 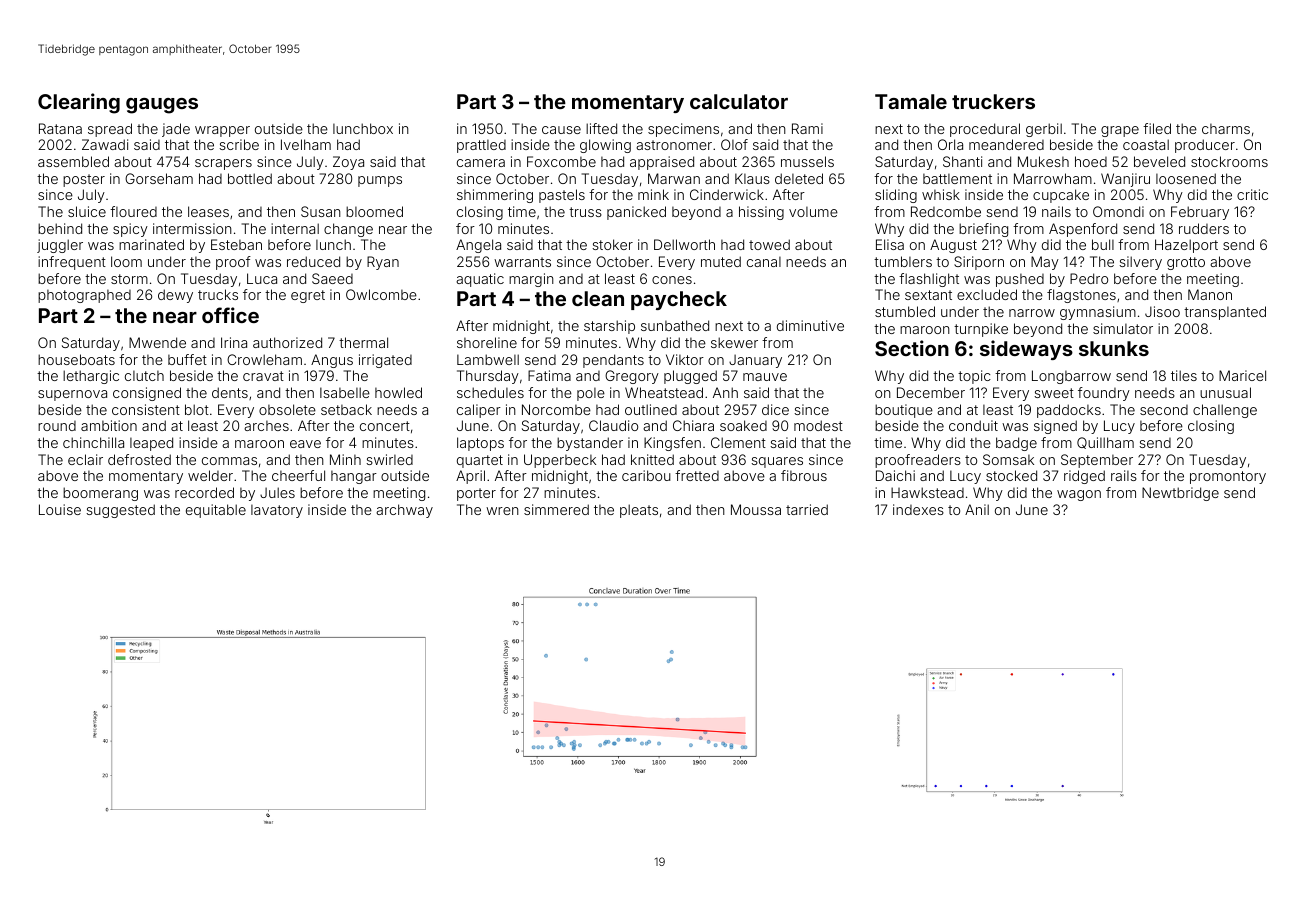 What do you see at coordinates (85, 459) in the screenshot?
I see `eclair` at bounding box center [85, 459].
